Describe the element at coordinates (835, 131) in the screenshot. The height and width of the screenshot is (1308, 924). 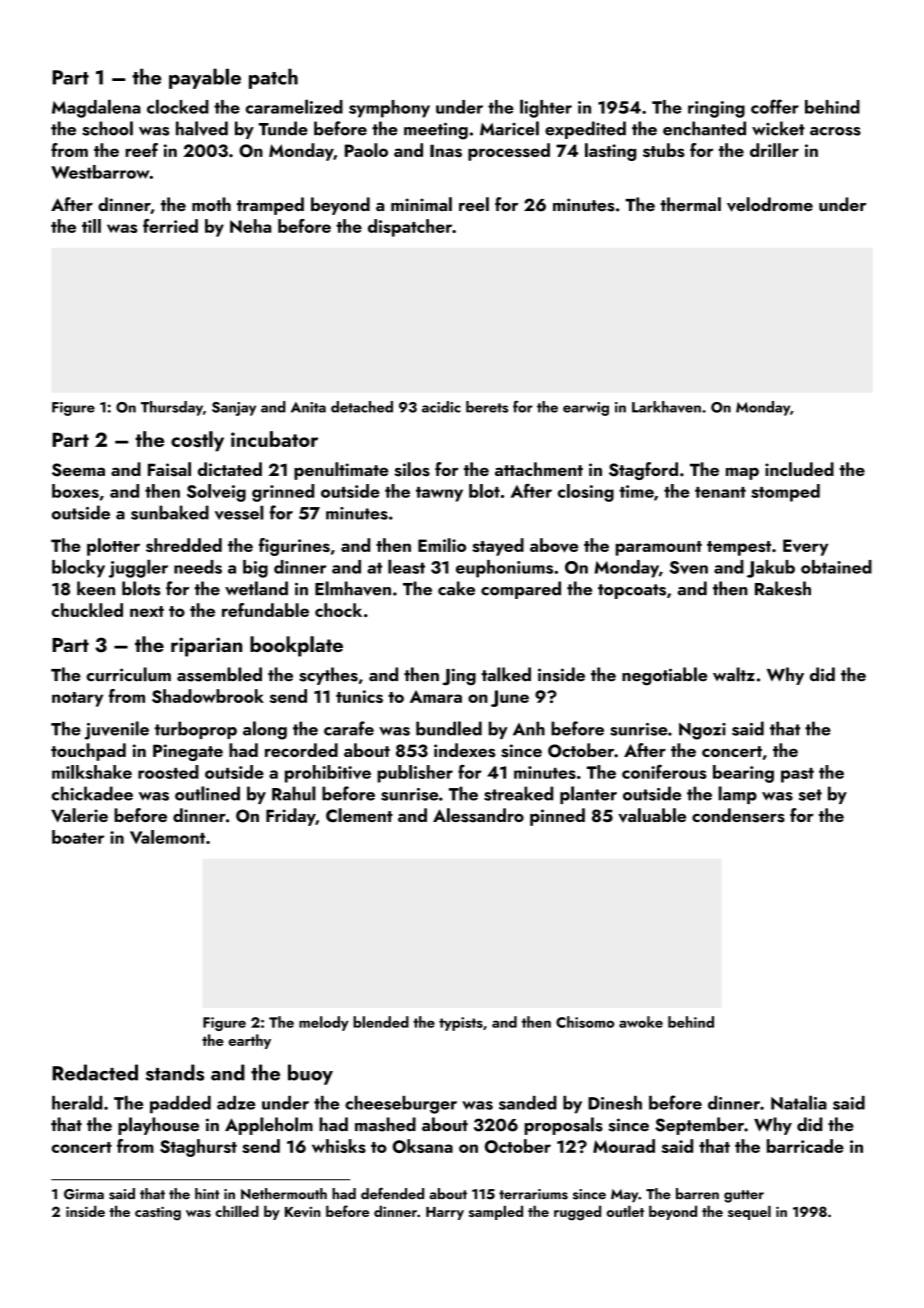
I see `across` at that location.
